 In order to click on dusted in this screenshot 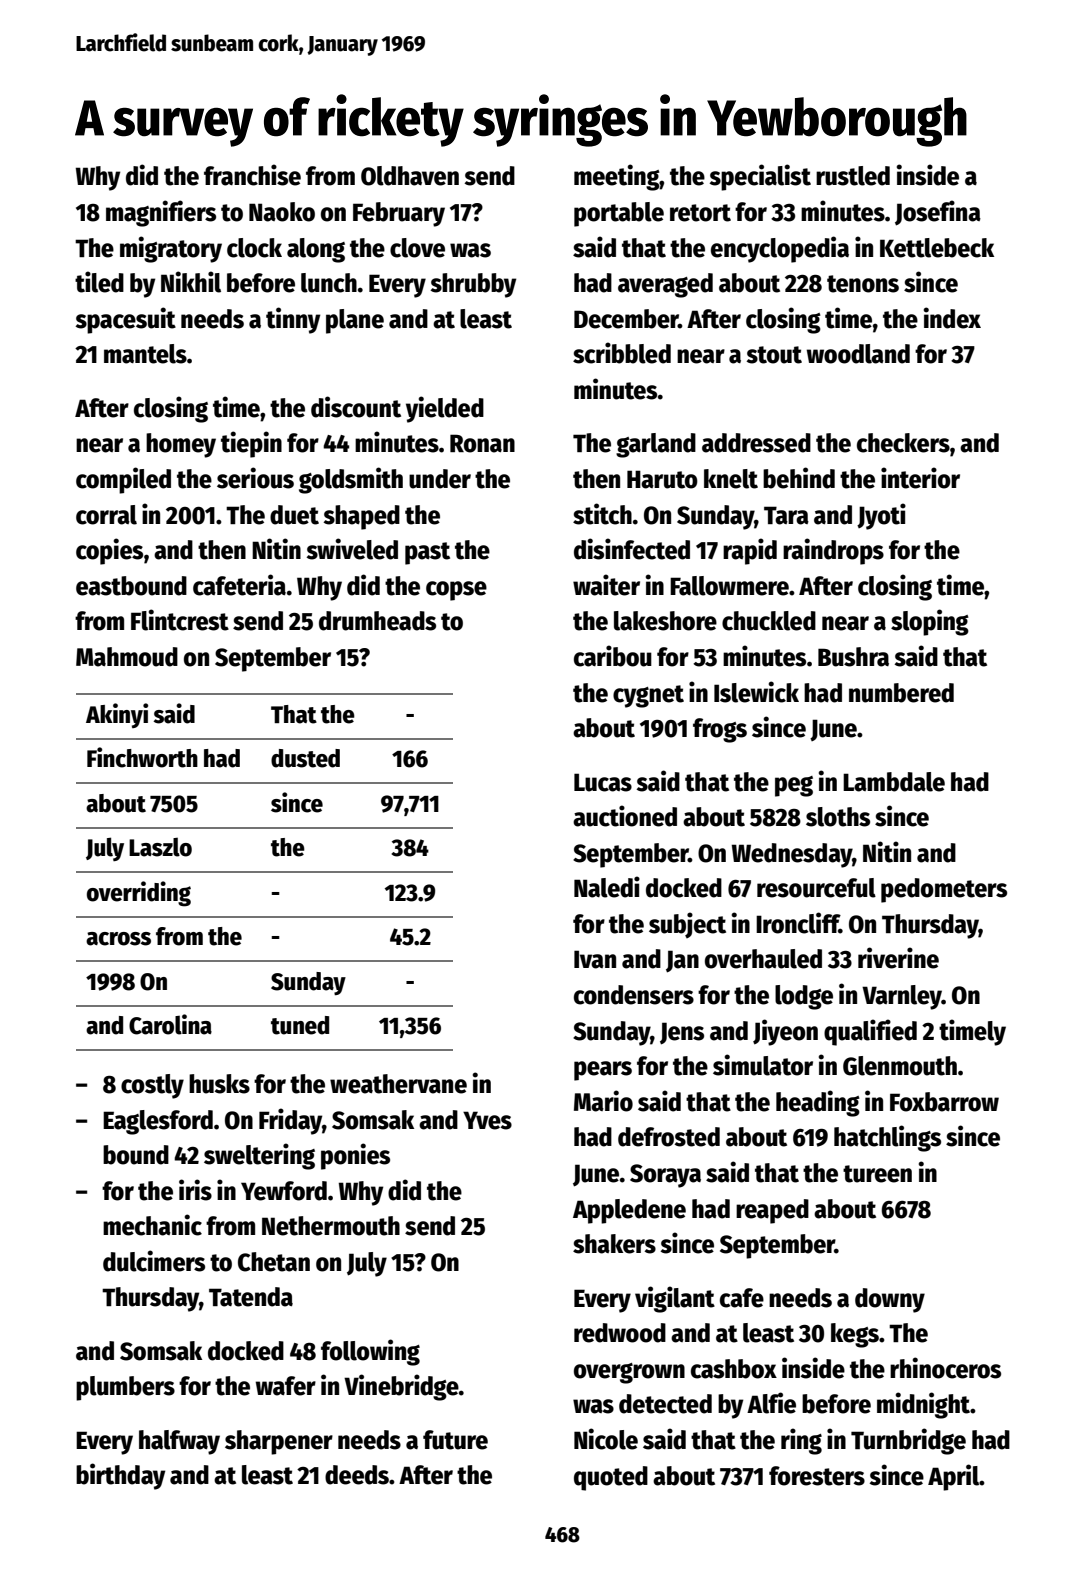, I will do `click(305, 758)`.
